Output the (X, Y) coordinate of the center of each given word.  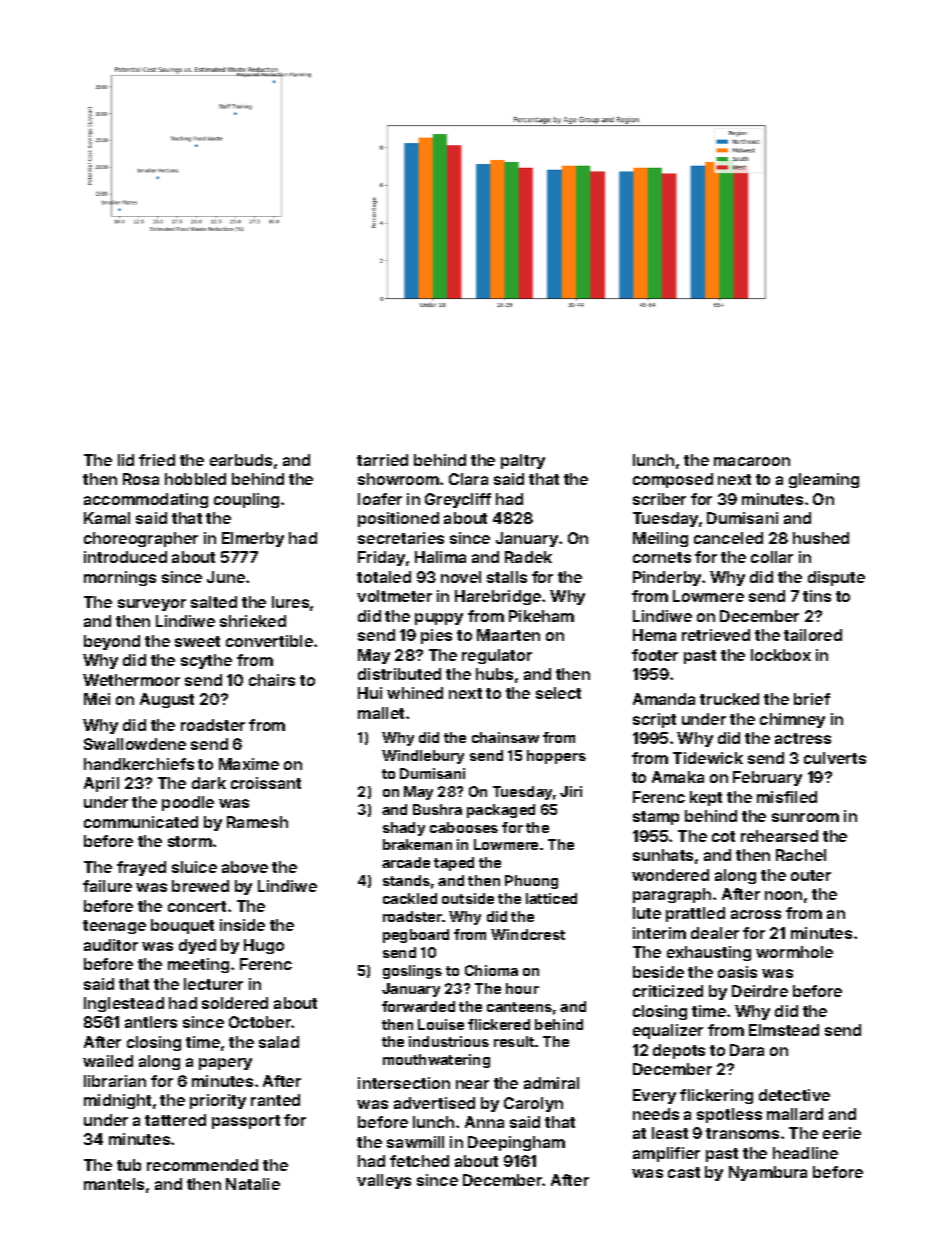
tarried (382, 460)
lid (126, 460)
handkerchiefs (139, 764)
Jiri (571, 791)
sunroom (805, 817)
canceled (728, 538)
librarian (115, 1081)
